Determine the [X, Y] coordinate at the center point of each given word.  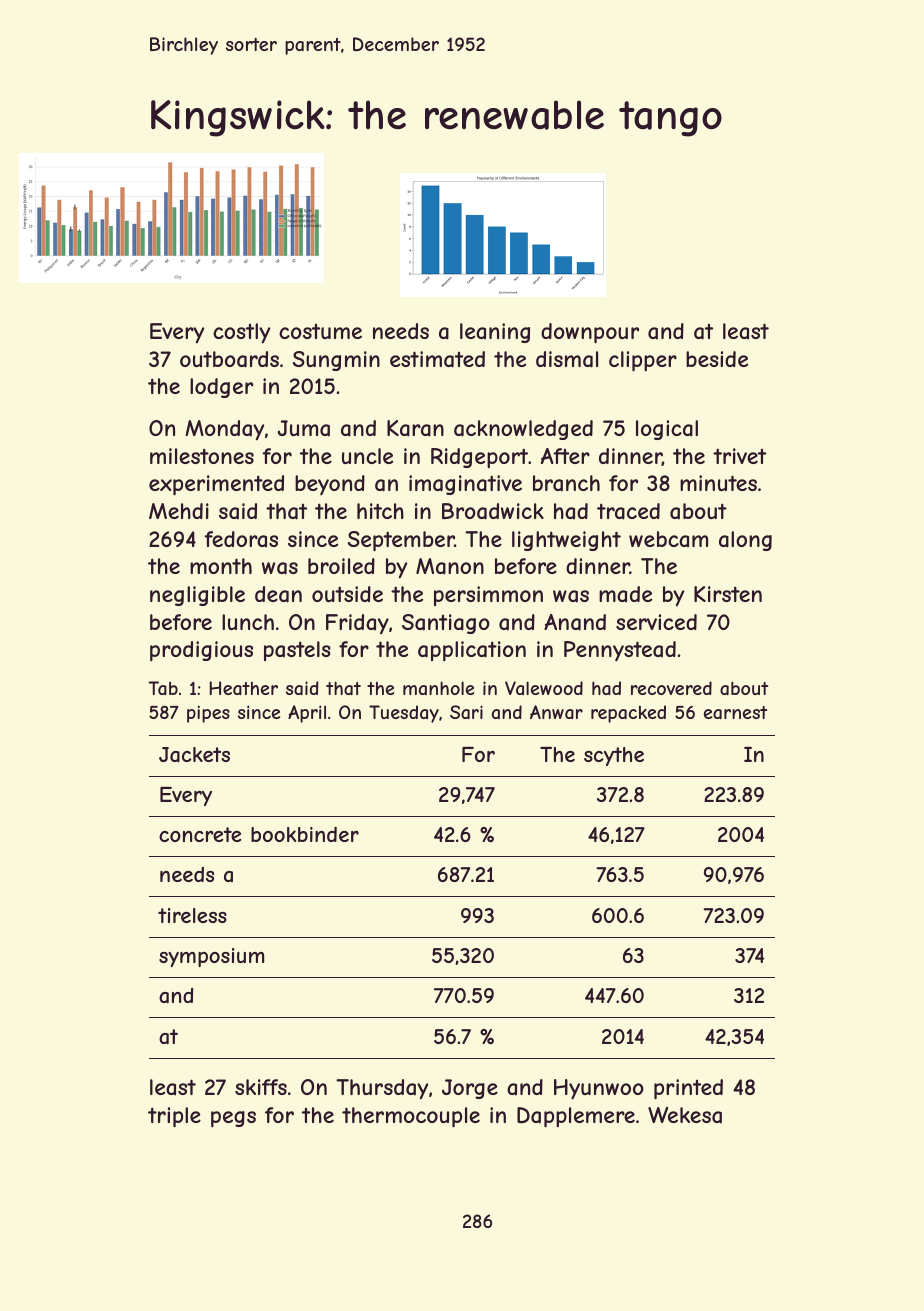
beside [717, 359]
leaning [495, 333]
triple [174, 1117]
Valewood [544, 688]
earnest [735, 712]
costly [241, 333]
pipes [208, 714]
